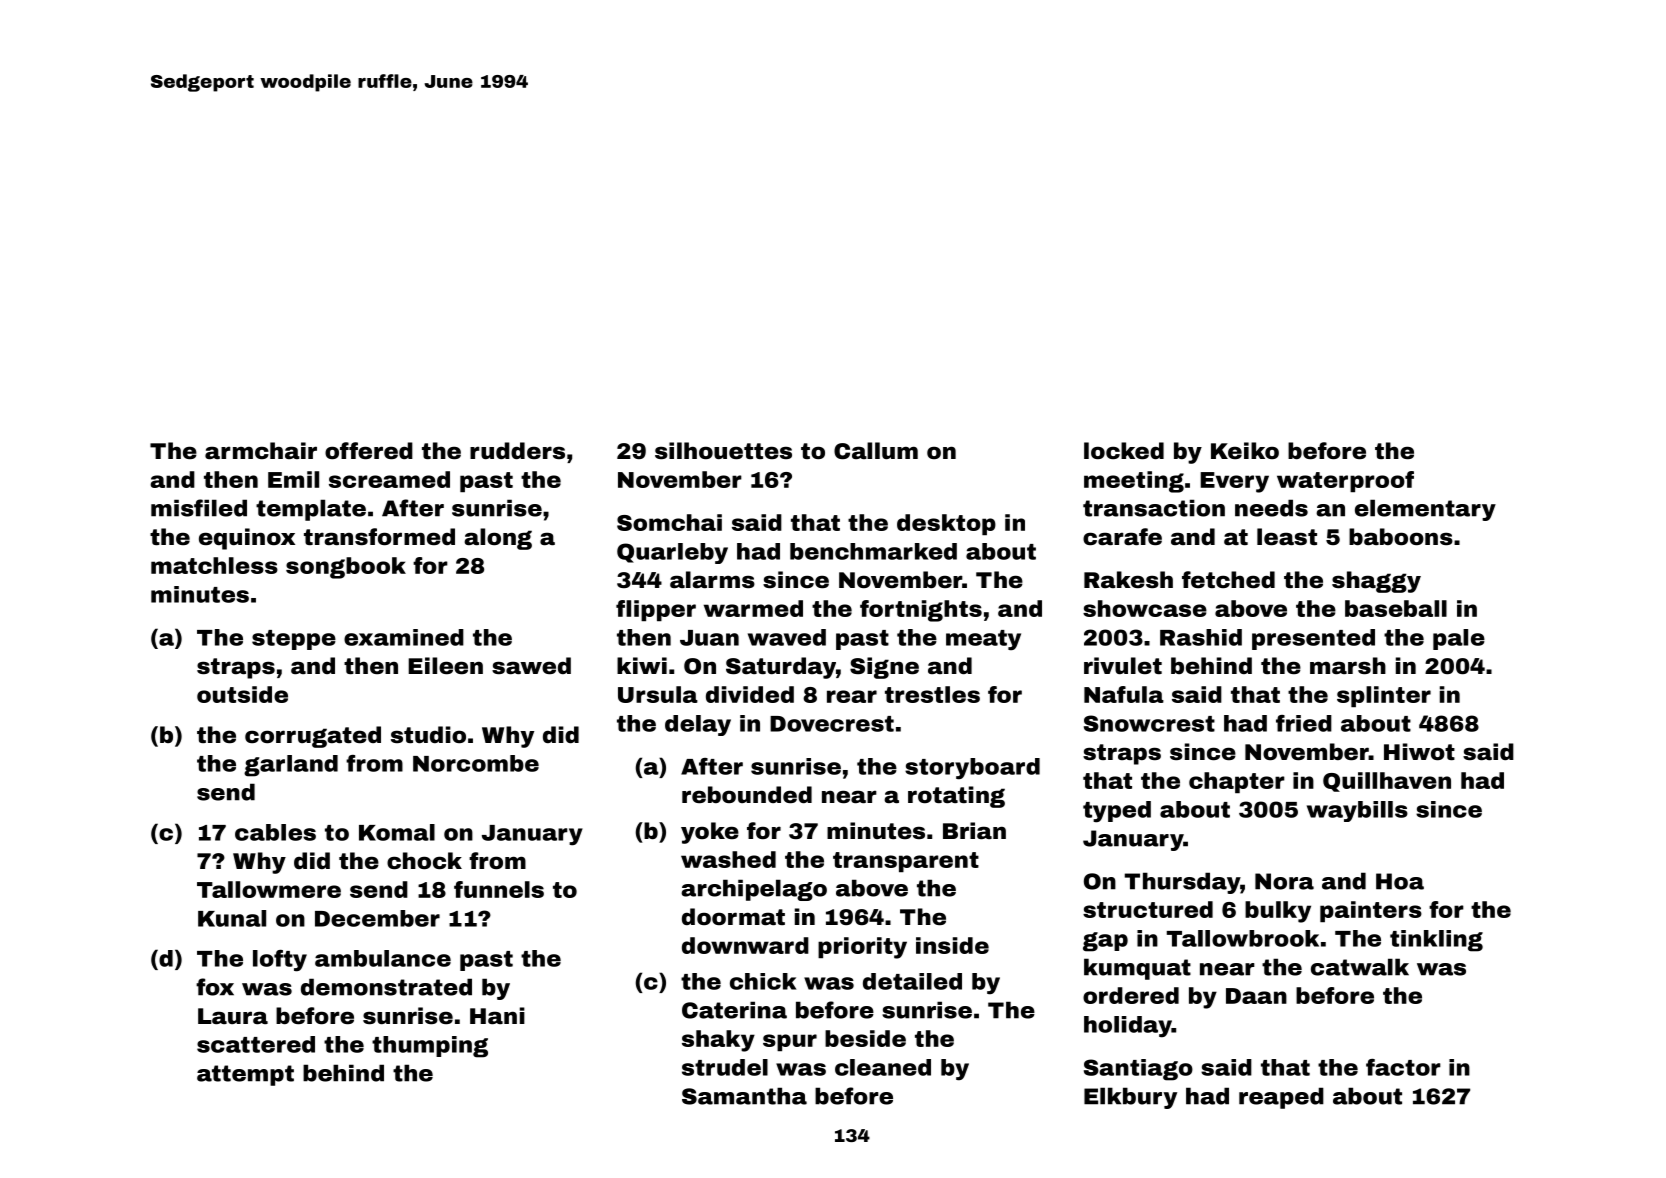  I want to click on waterproof, so click(1345, 481).
